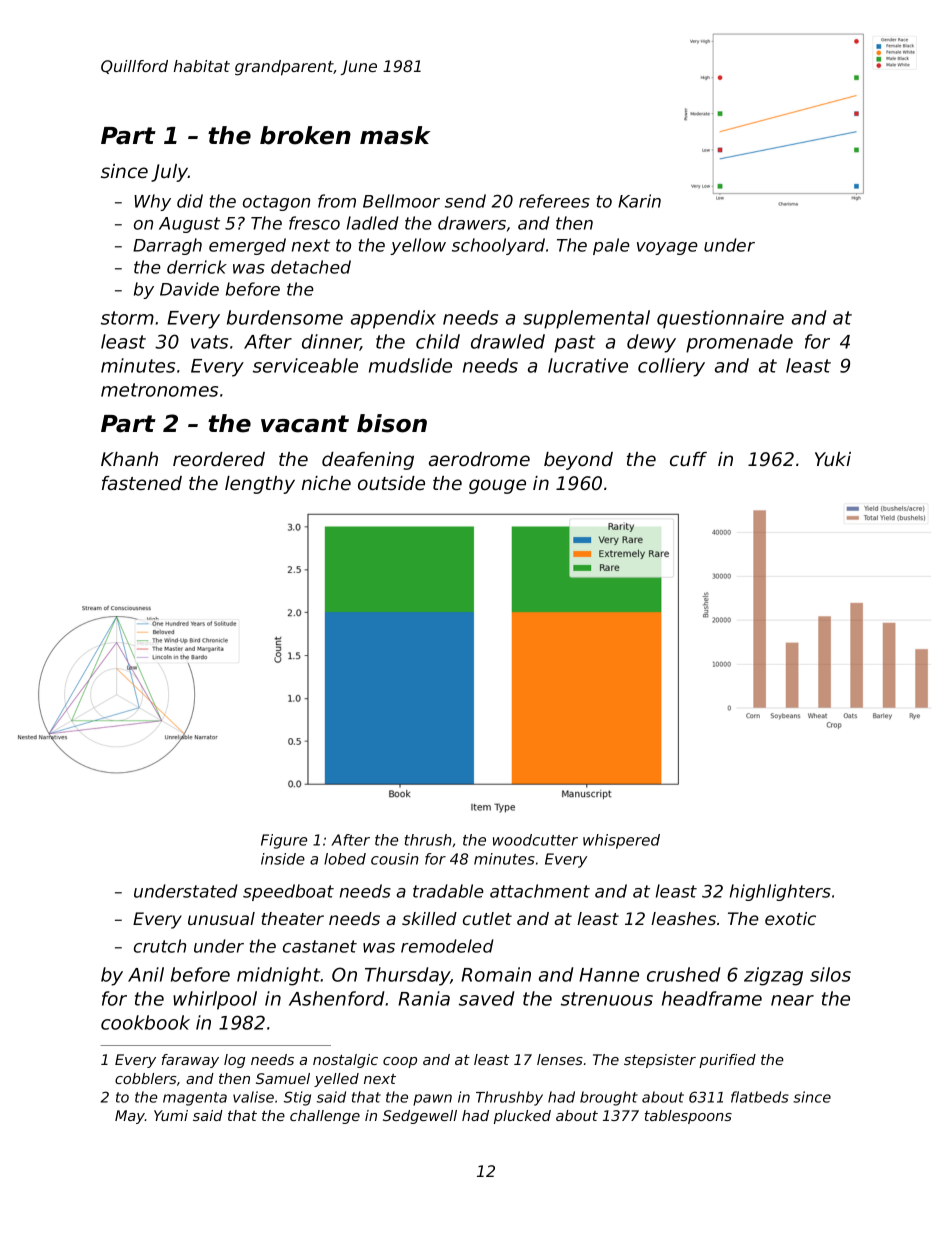 The image size is (952, 1233). I want to click on gouge, so click(497, 486).
